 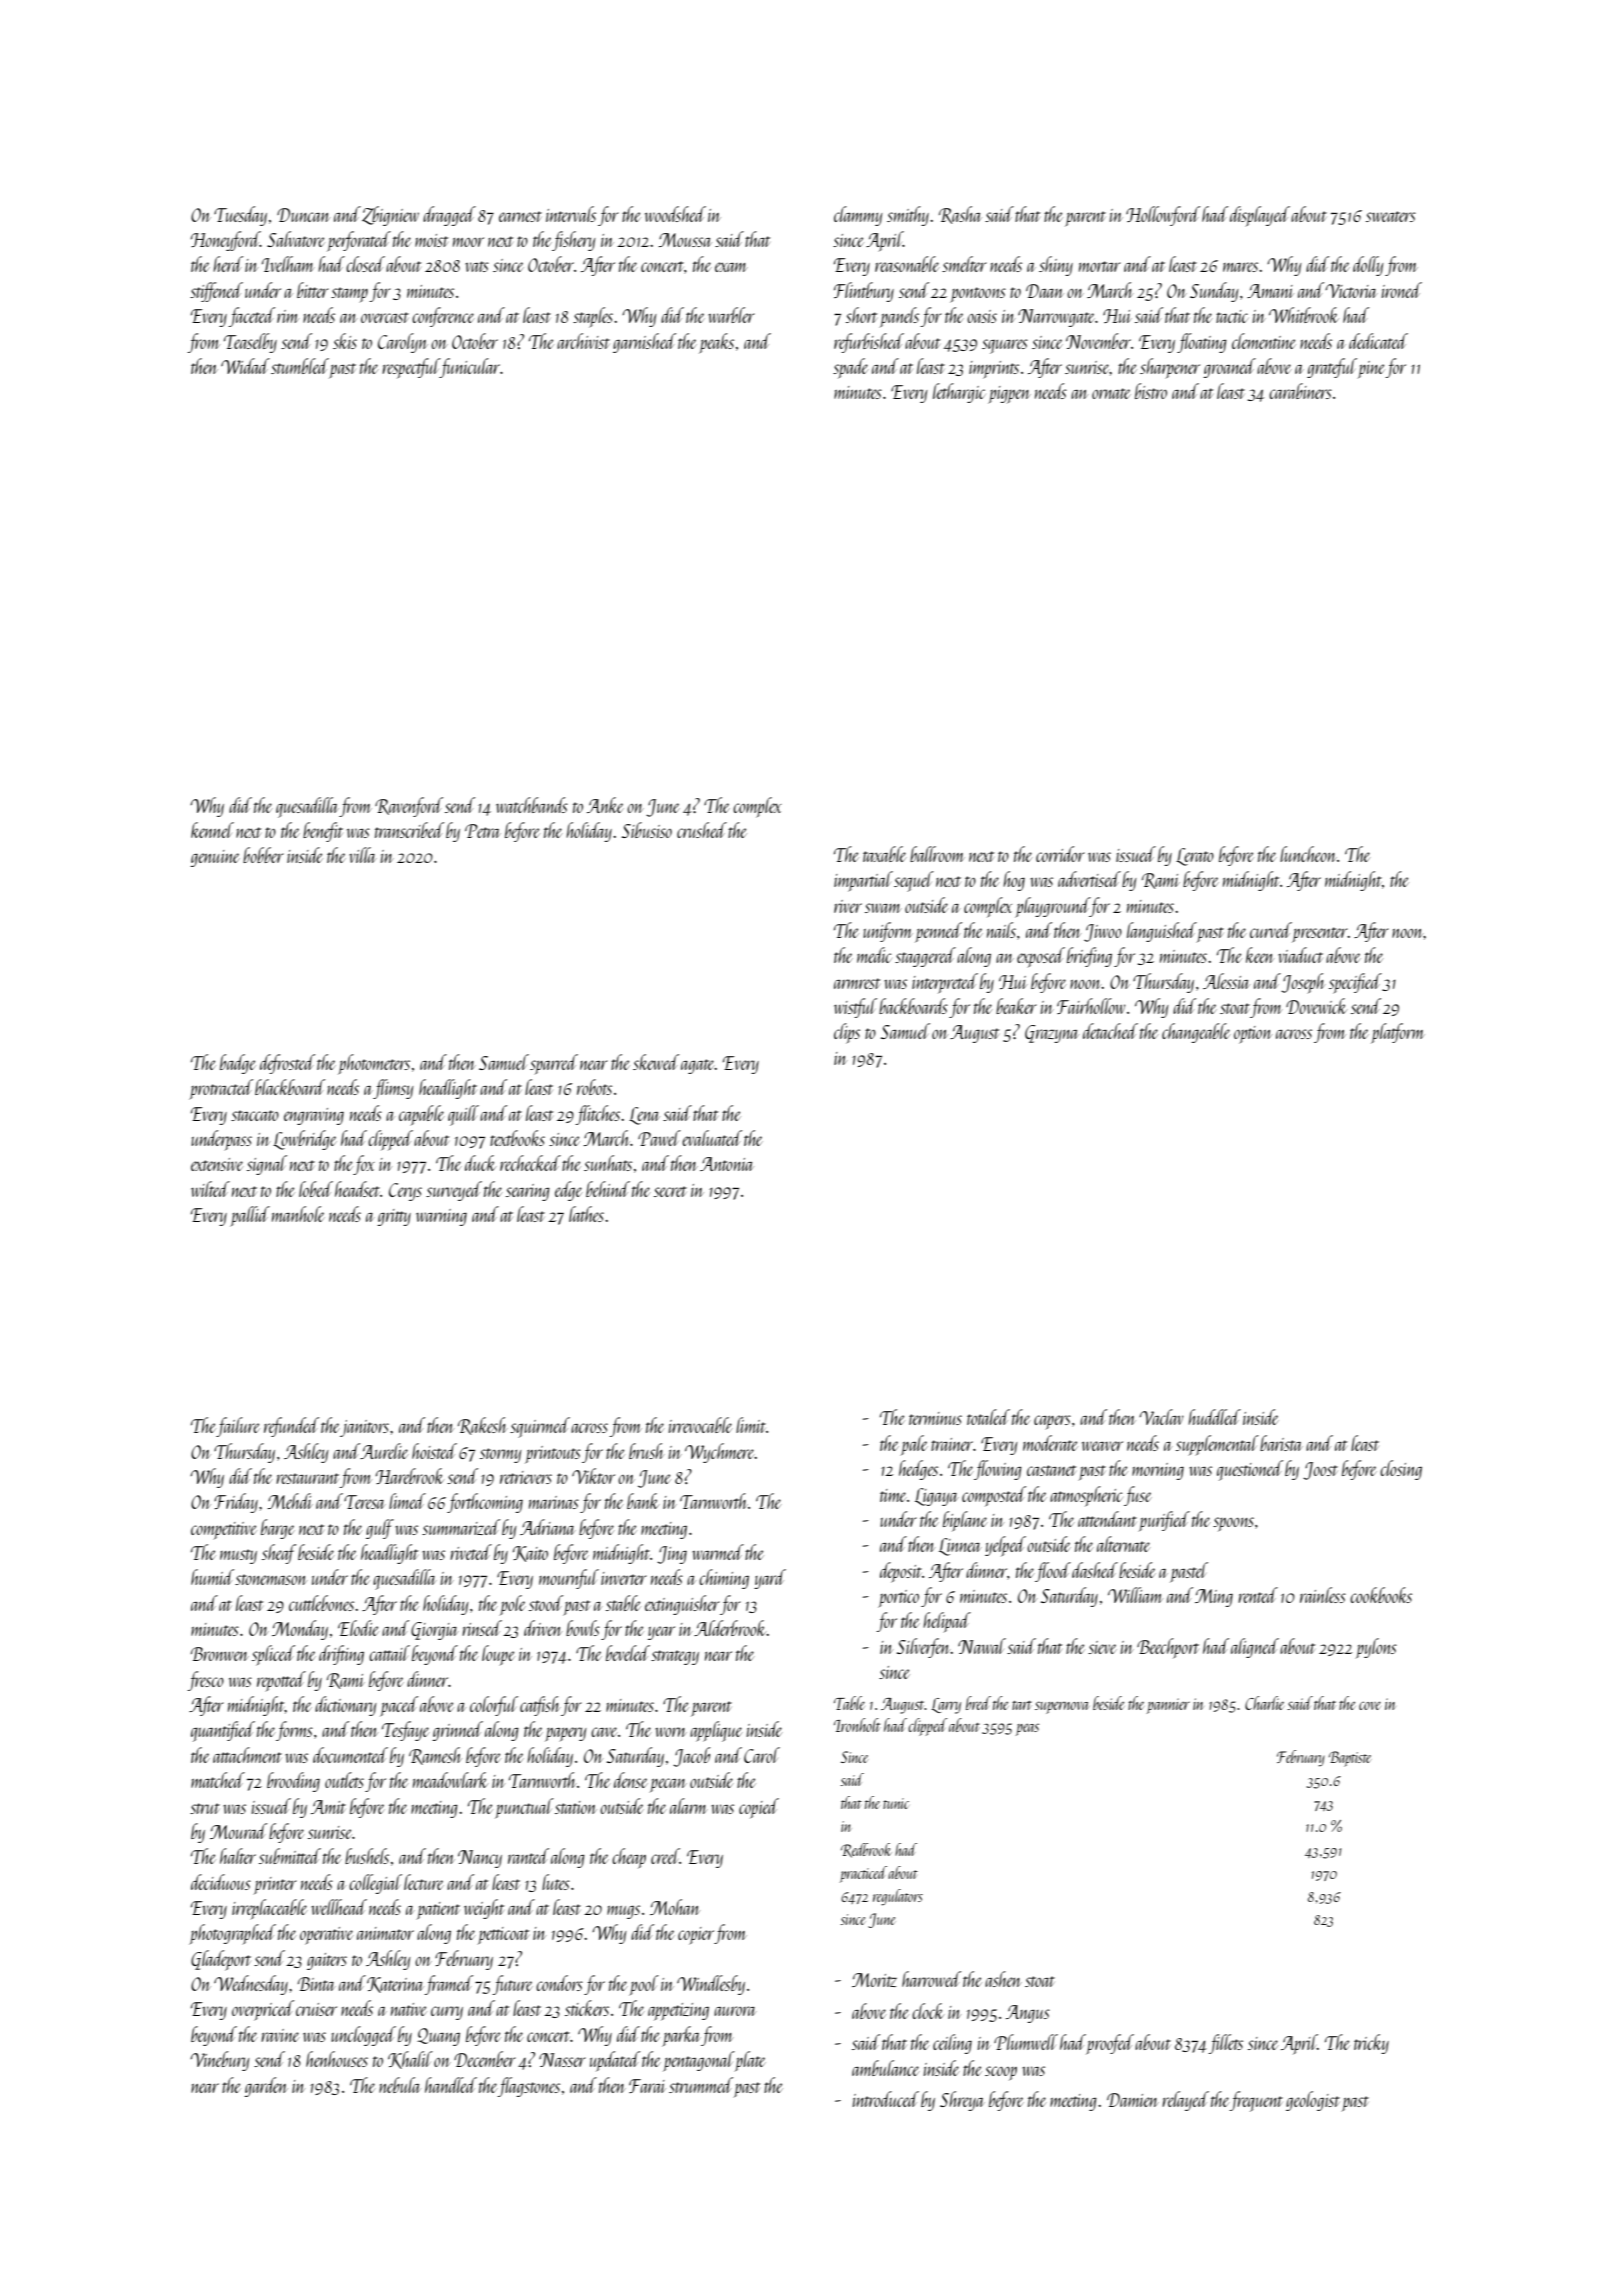 What do you see at coordinates (726, 1164) in the page?
I see `Antonia` at bounding box center [726, 1164].
